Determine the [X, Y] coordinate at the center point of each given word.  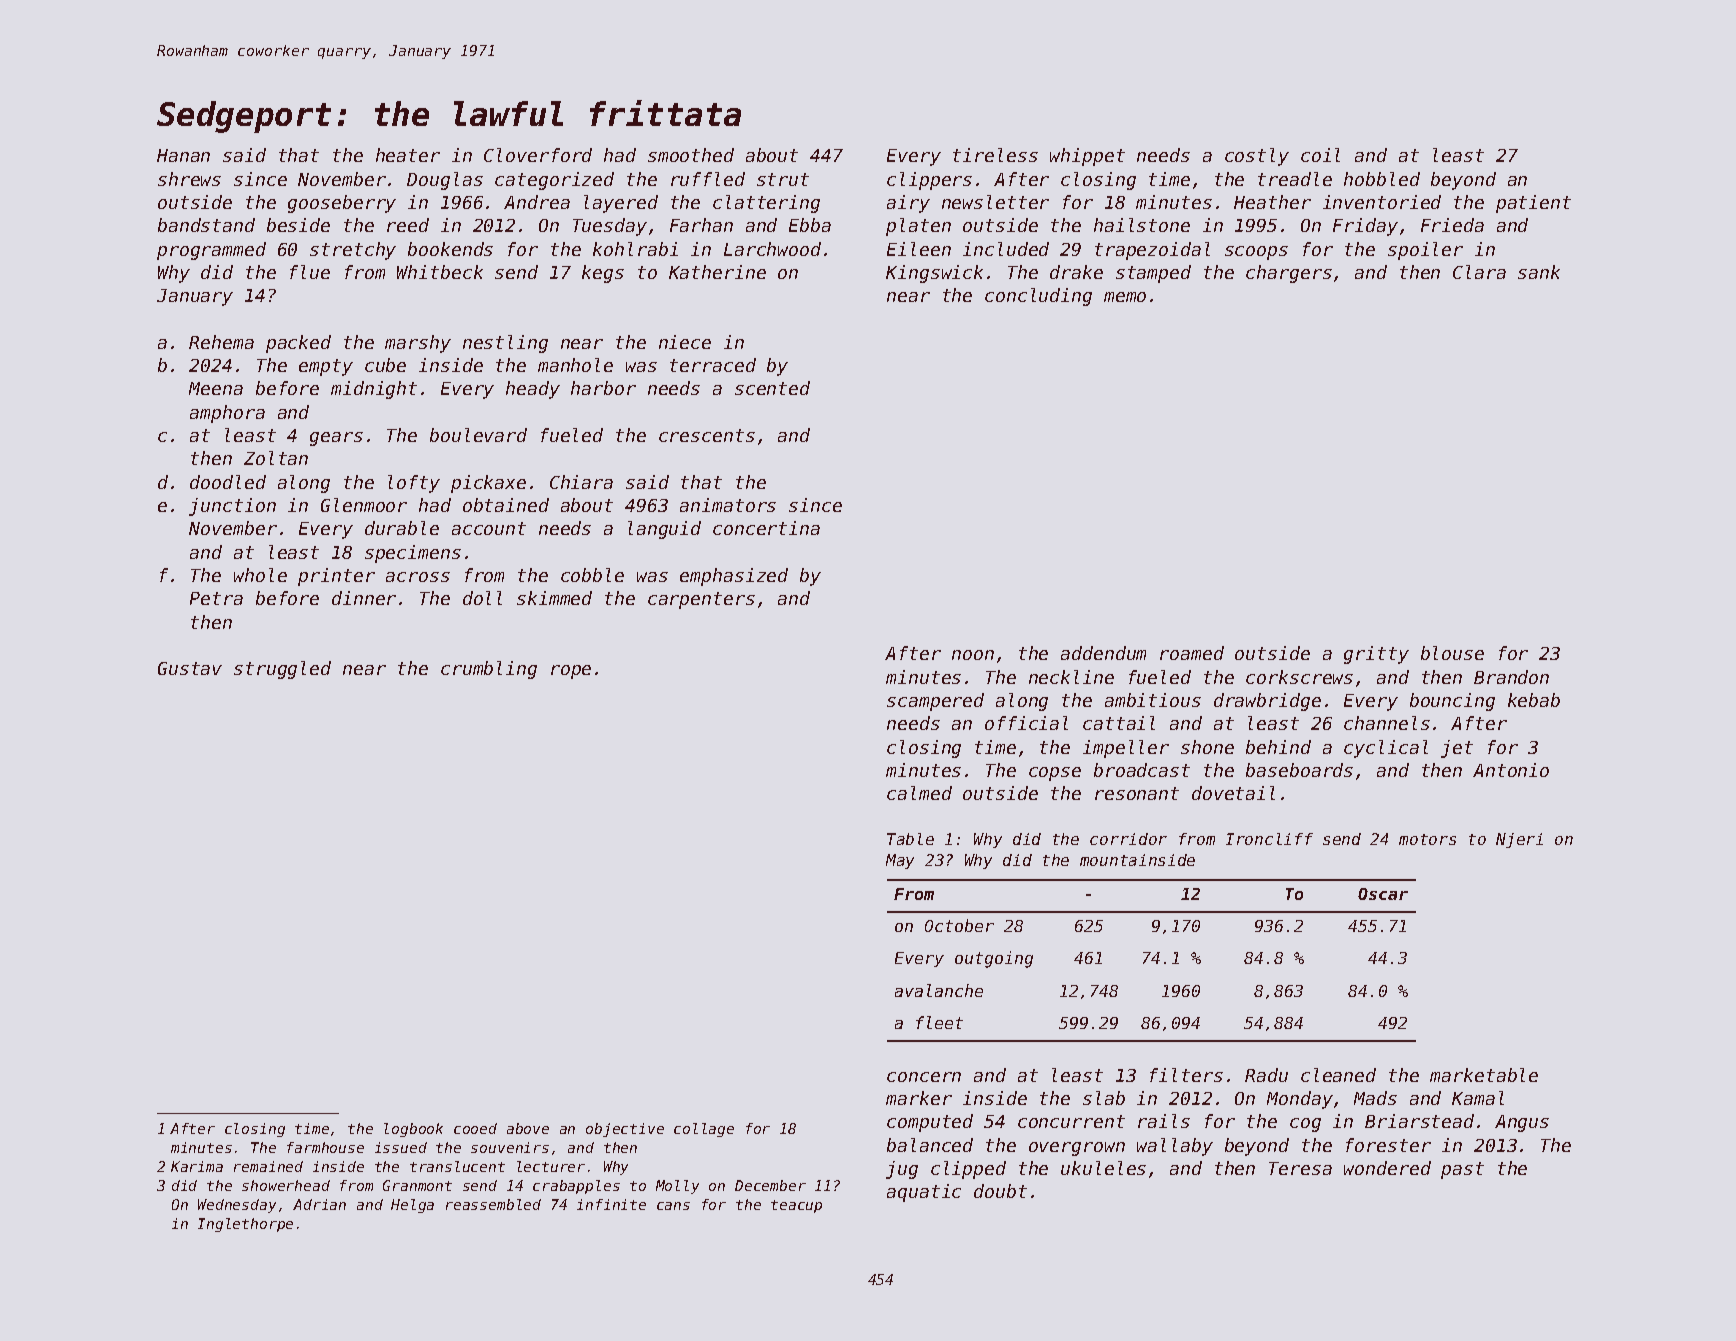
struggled [282, 670]
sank [1539, 272]
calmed [919, 793]
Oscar [1383, 894]
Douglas [445, 181]
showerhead [286, 1185]
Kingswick [934, 274]
